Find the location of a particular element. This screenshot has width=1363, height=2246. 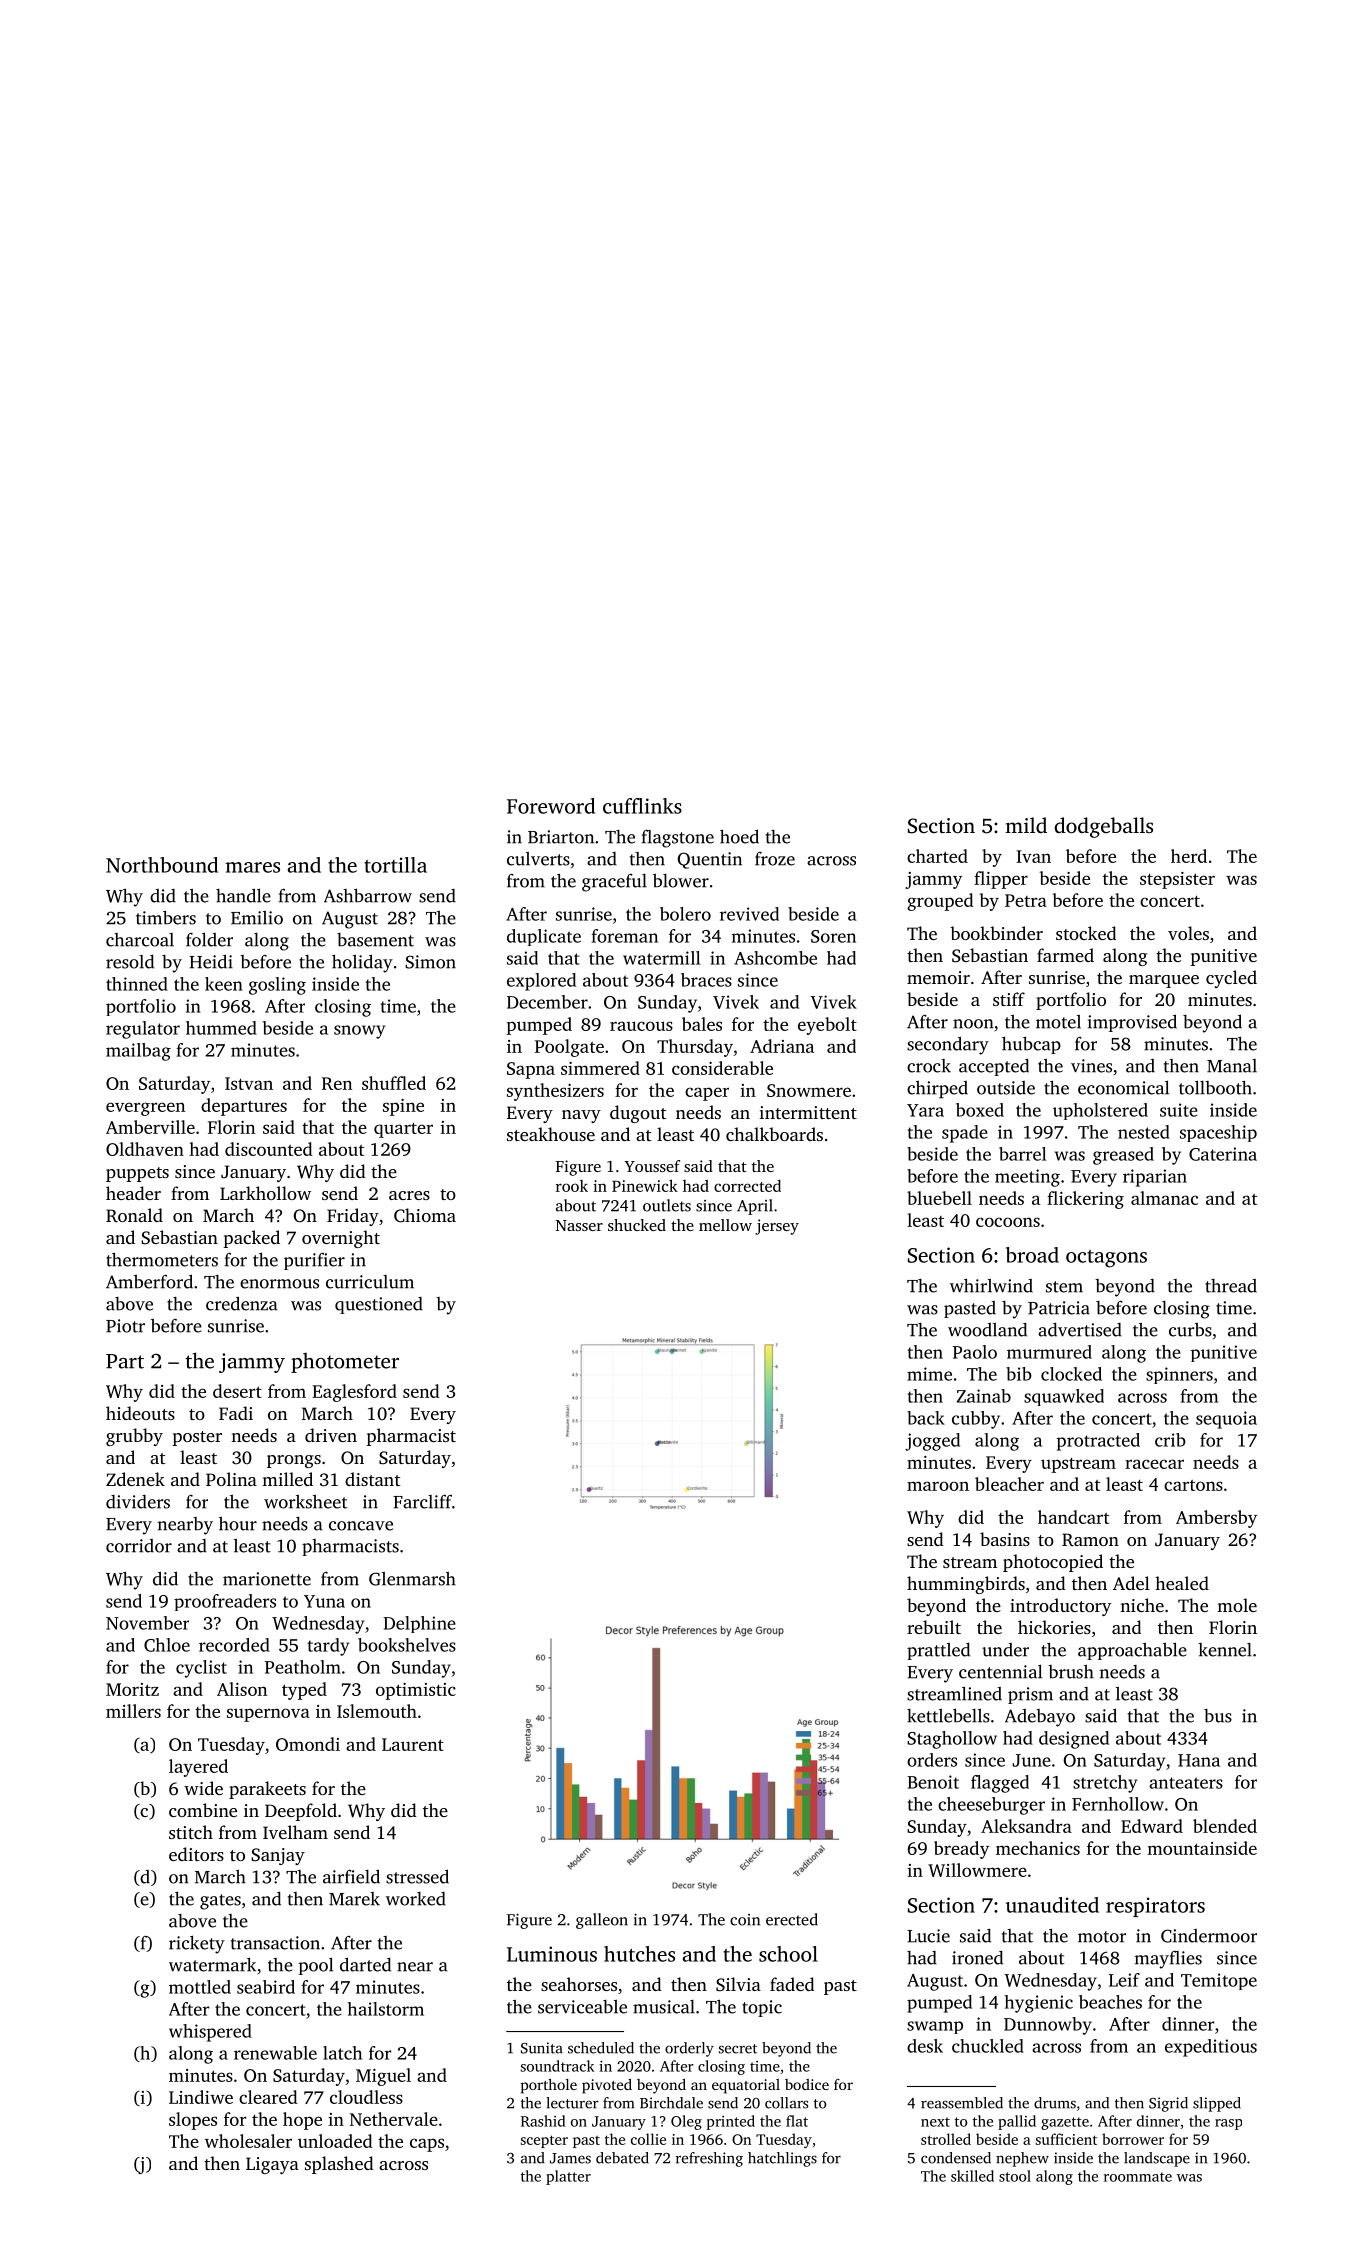

bales is located at coordinates (702, 1024).
